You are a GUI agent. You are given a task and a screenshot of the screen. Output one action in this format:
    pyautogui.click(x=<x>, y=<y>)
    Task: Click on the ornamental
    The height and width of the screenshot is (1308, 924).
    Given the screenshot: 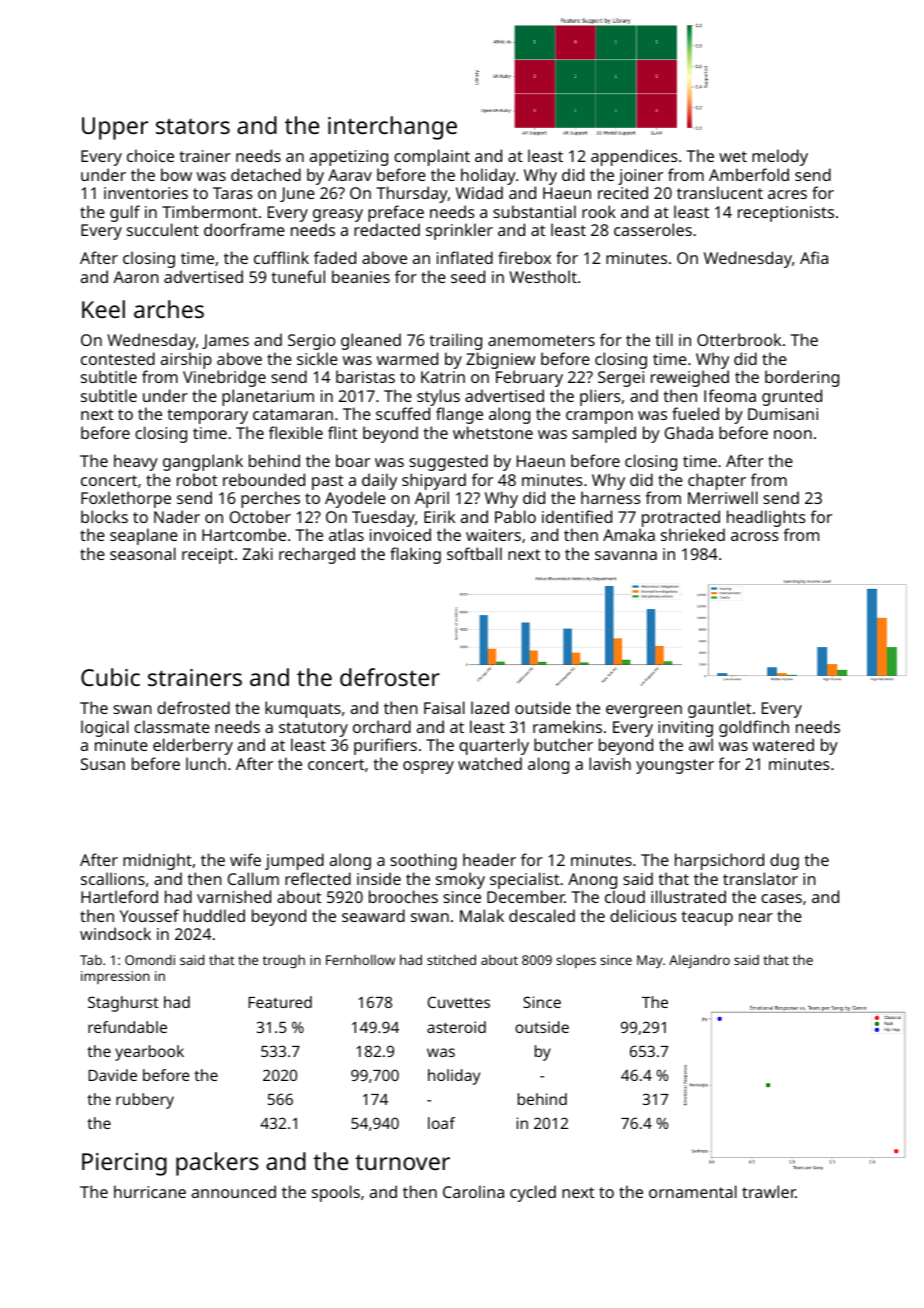 What is the action you would take?
    pyautogui.click(x=693, y=1191)
